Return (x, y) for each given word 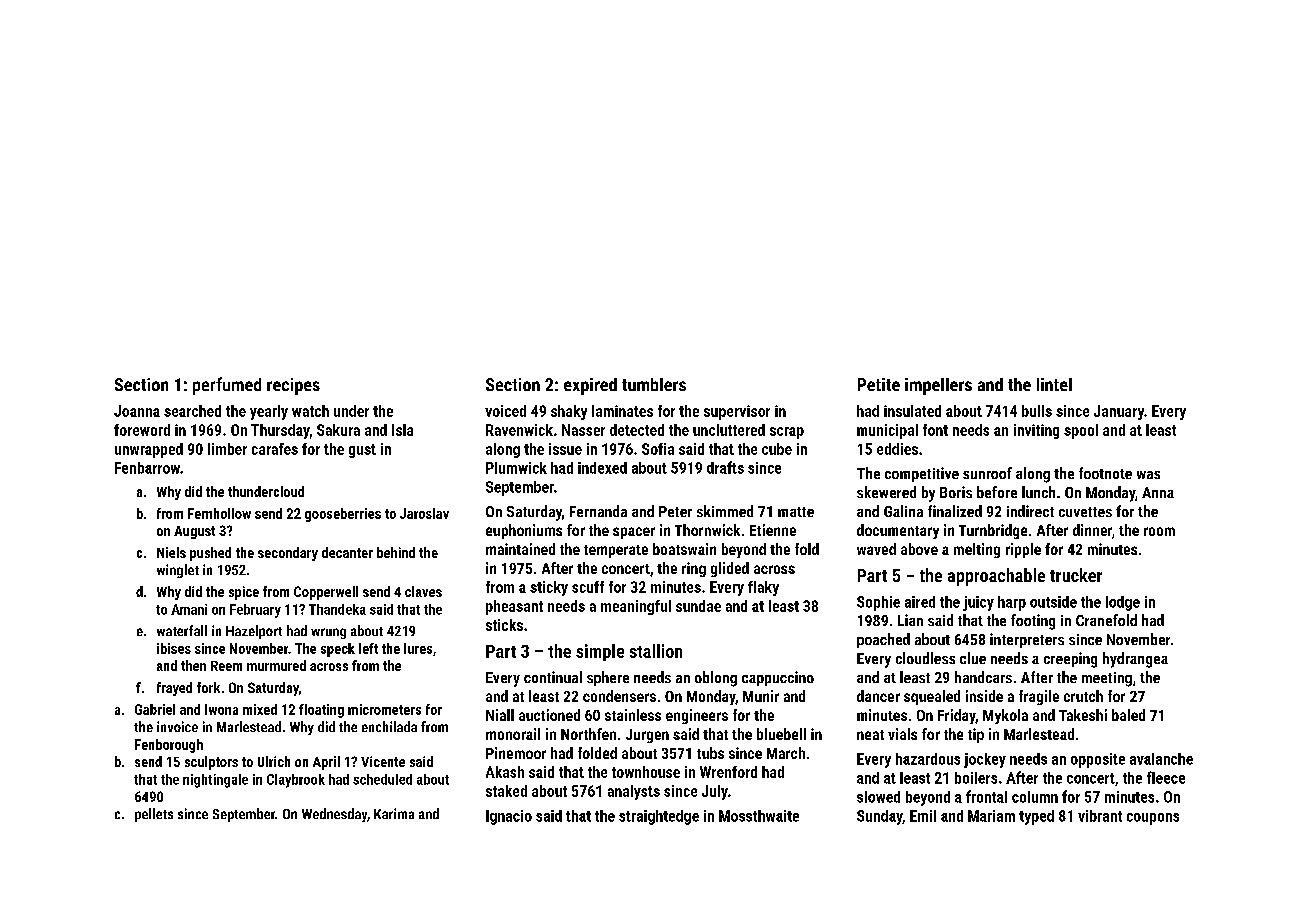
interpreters (1027, 640)
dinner (1092, 530)
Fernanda (598, 511)
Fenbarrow (147, 468)
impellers (938, 386)
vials (902, 734)
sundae (698, 606)
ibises (174, 648)
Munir (761, 696)
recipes (293, 386)
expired (590, 386)
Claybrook (296, 781)
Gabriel (155, 709)
